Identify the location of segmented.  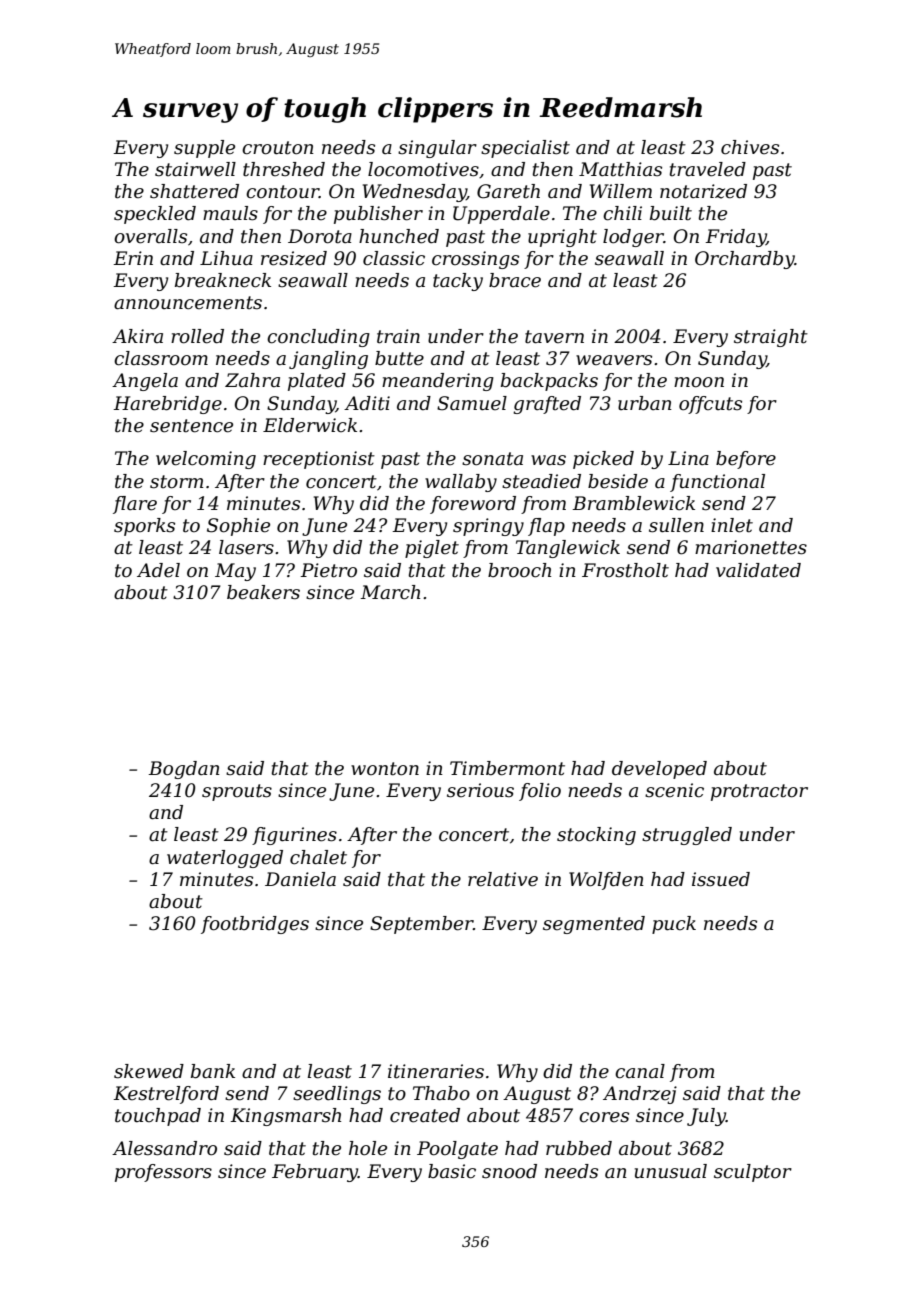
(594, 925).
